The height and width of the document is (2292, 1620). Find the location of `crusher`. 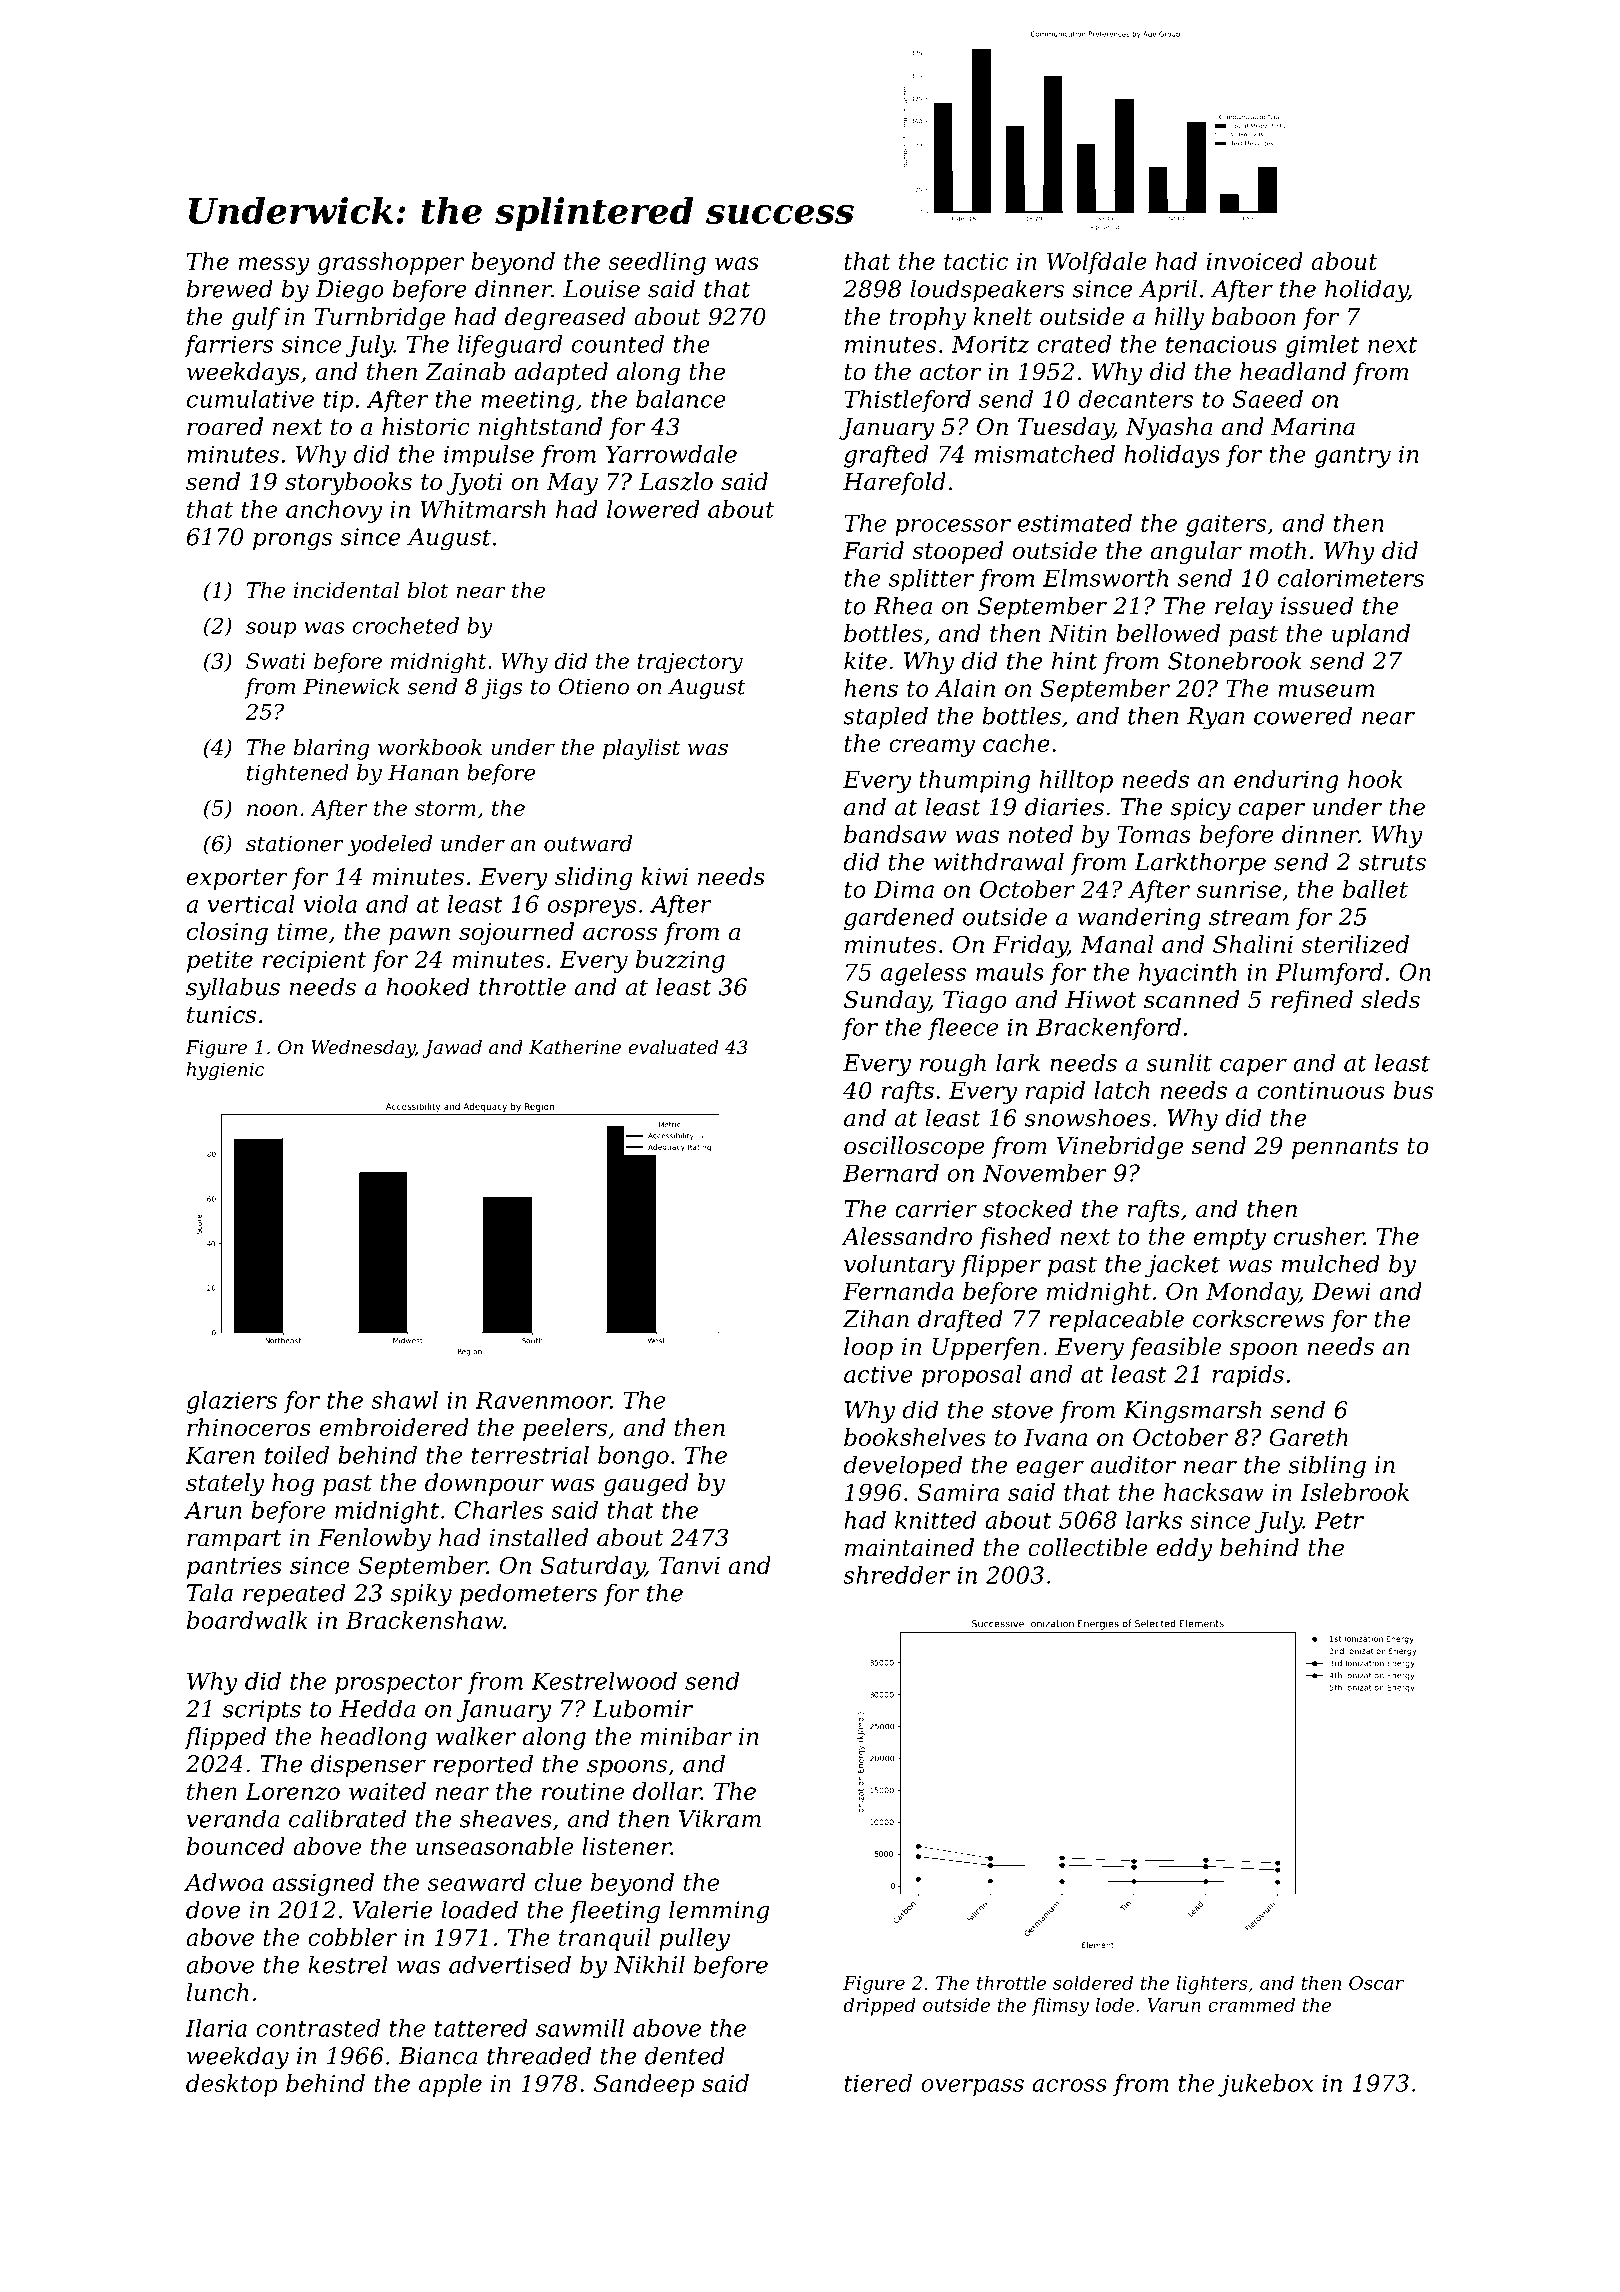

crusher is located at coordinates (1319, 1236).
